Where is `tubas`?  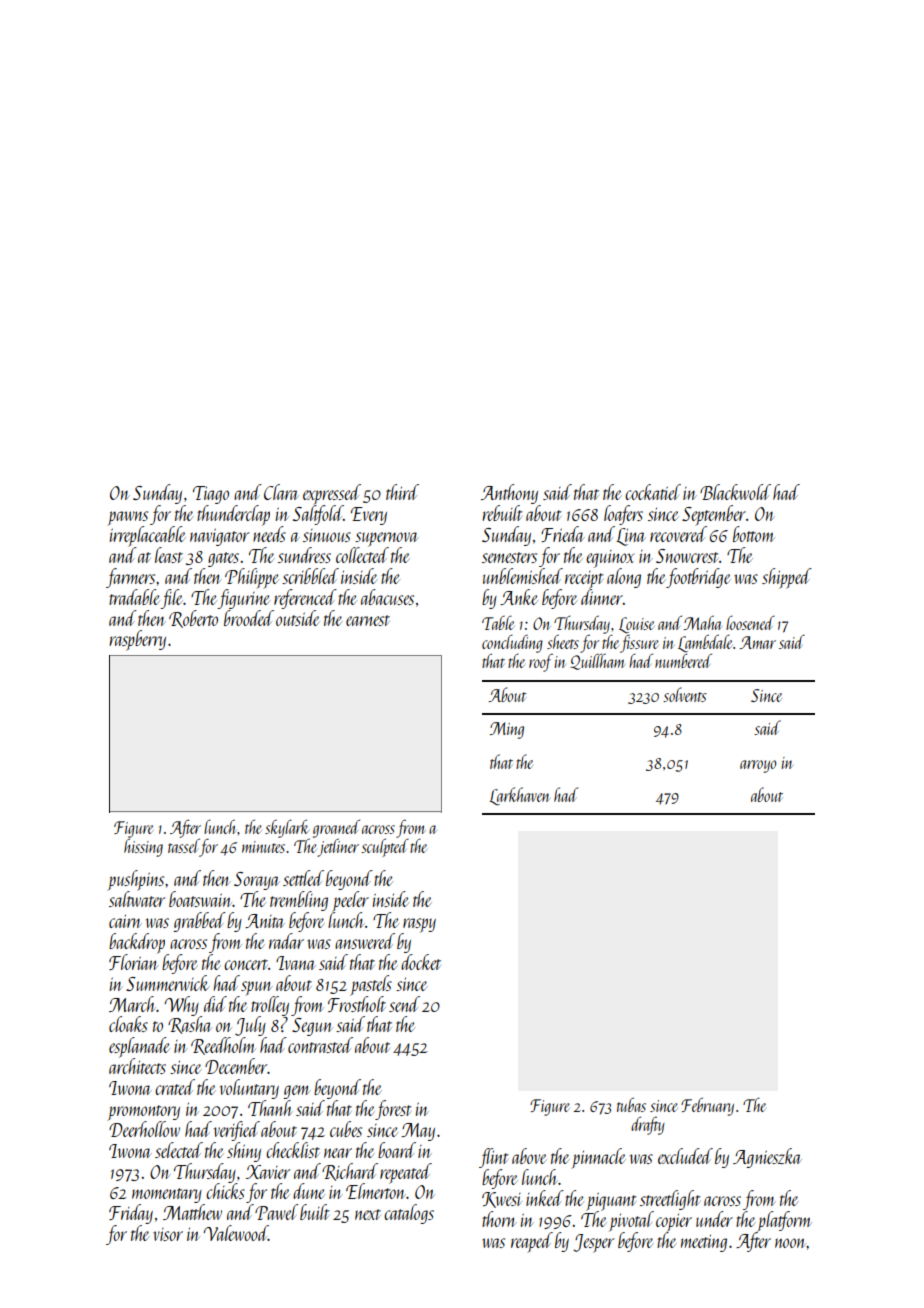 tubas is located at coordinates (631, 1104).
